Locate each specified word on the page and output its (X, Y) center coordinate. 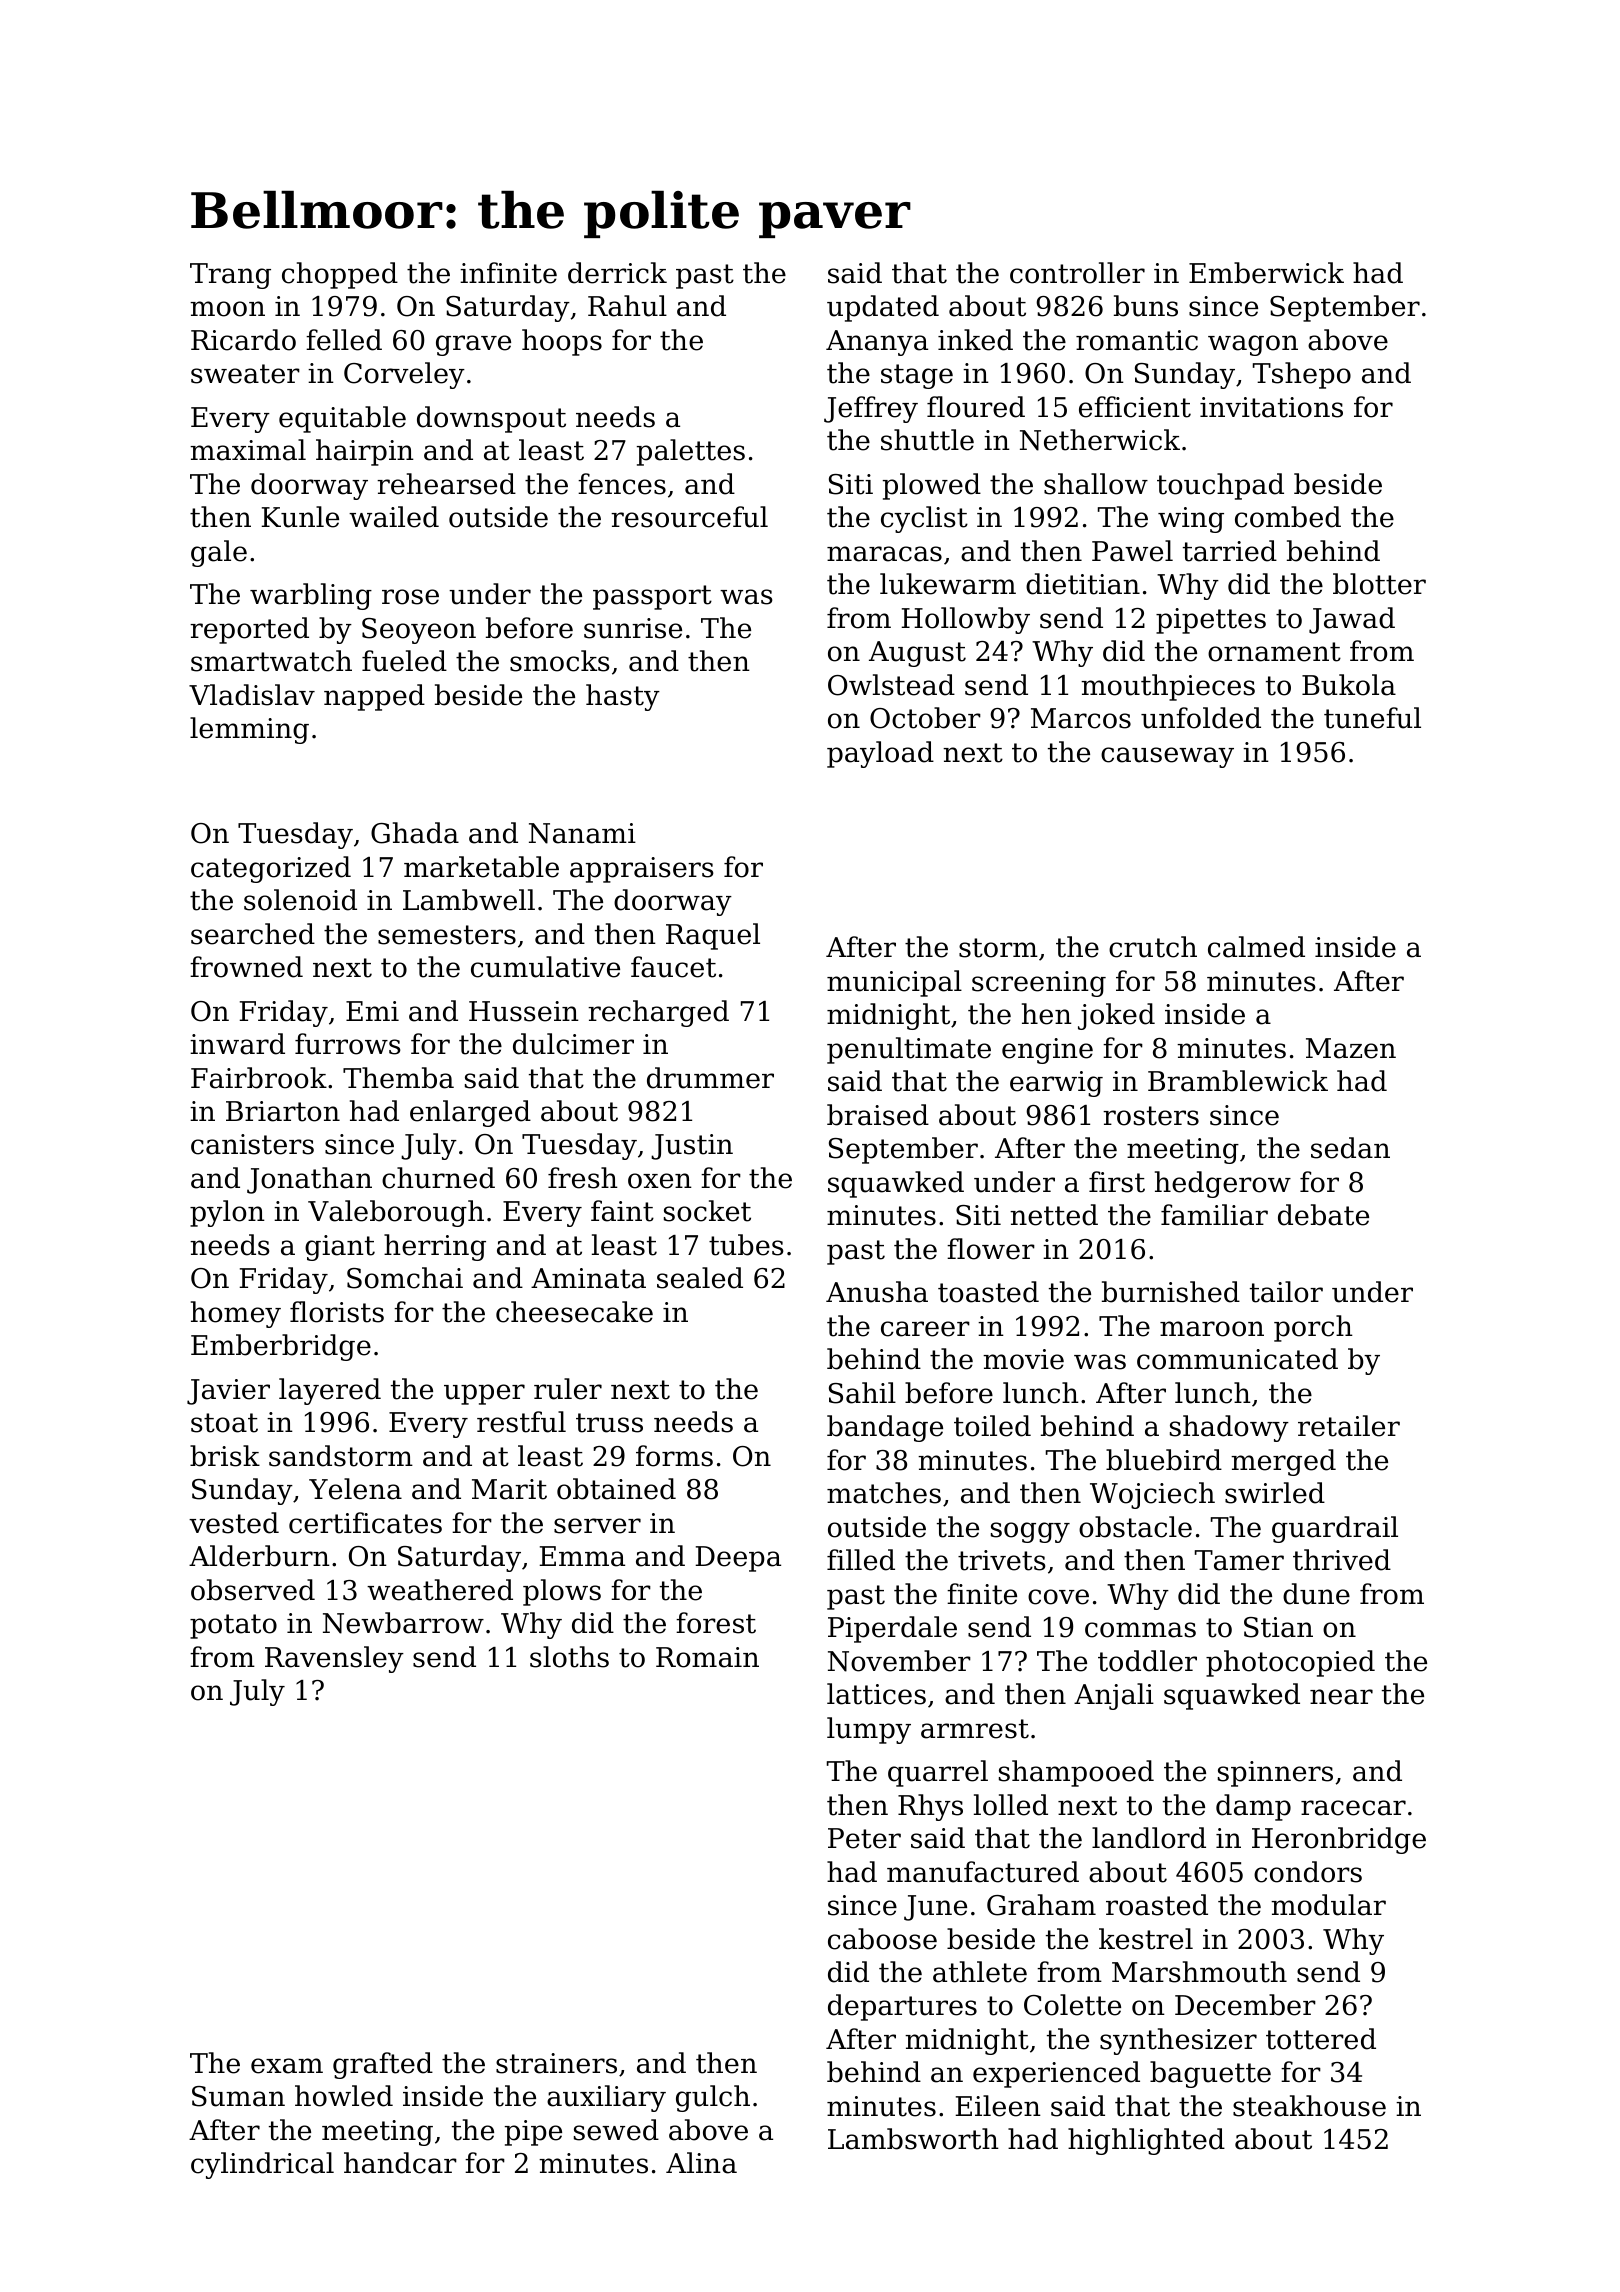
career (925, 1329)
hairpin (365, 452)
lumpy (869, 1730)
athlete (980, 1972)
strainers (556, 2063)
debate (1323, 1215)
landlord (1149, 1838)
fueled (404, 661)
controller (1077, 273)
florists (337, 1312)
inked (975, 340)
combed (1288, 517)
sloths (569, 1657)
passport (652, 597)
